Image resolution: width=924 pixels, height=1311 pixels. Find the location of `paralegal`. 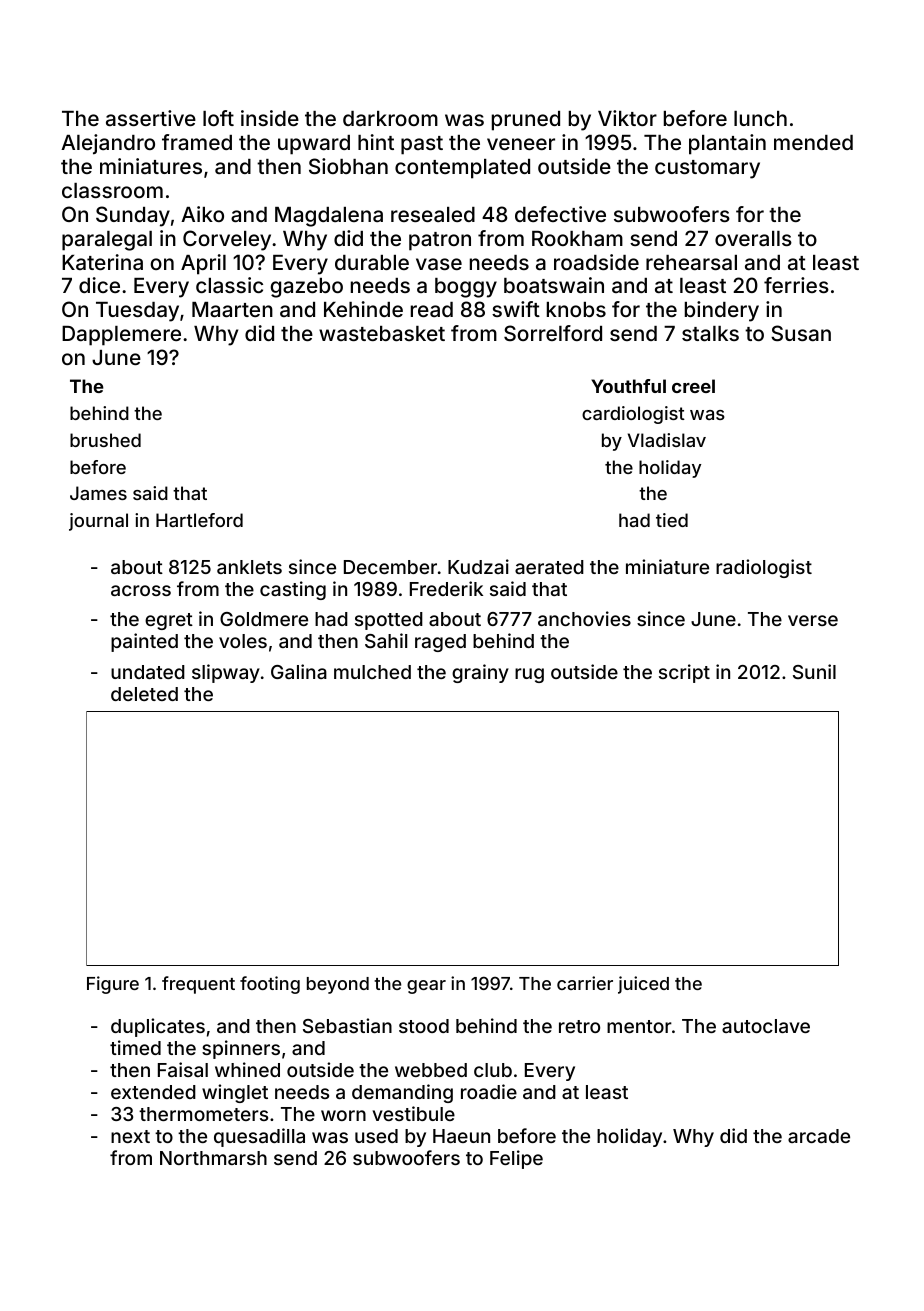

paralegal is located at coordinates (107, 241).
